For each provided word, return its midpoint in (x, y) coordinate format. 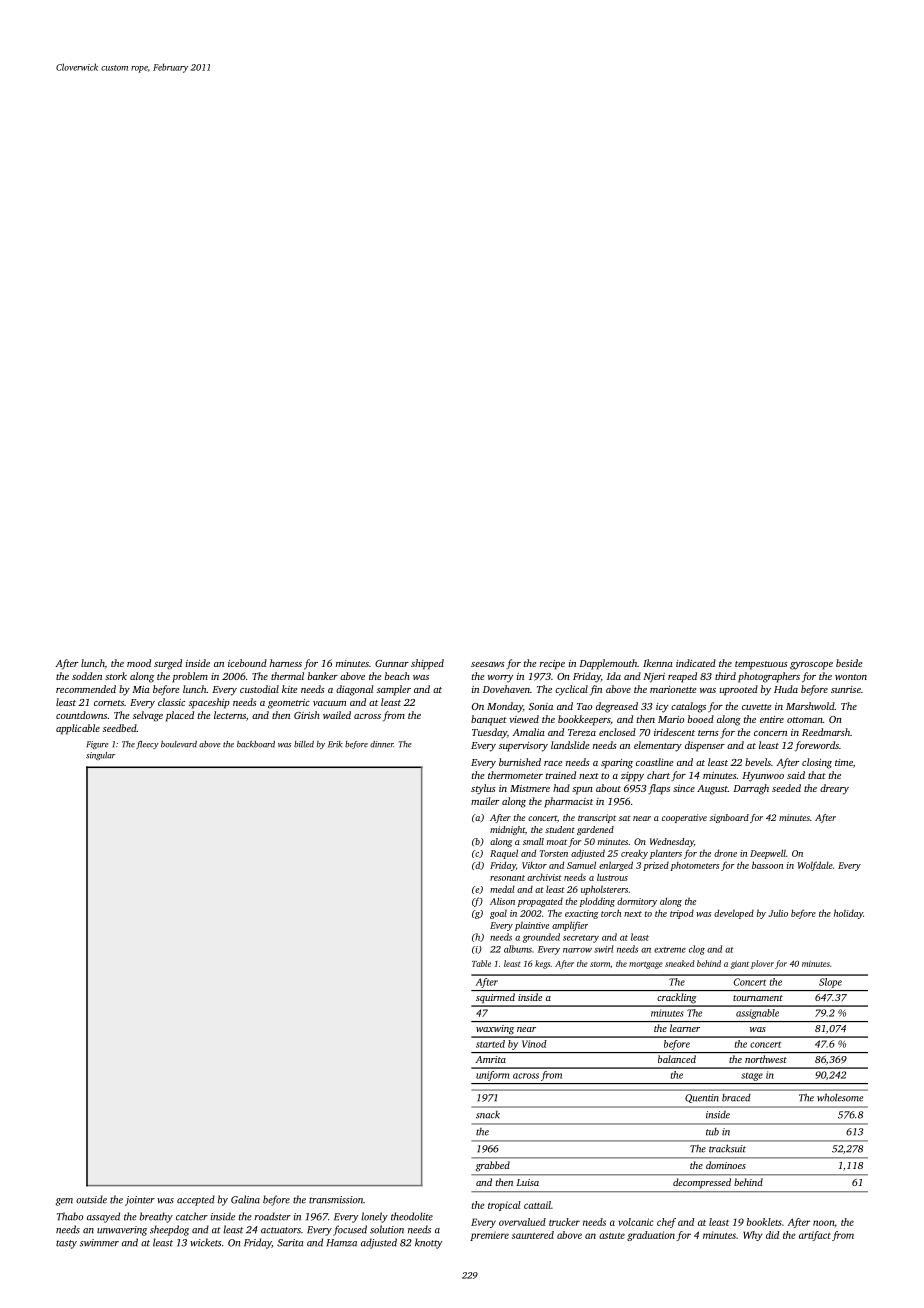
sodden (87, 676)
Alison (502, 901)
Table (481, 963)
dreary (834, 789)
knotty (428, 1243)
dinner (382, 744)
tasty (66, 1244)
